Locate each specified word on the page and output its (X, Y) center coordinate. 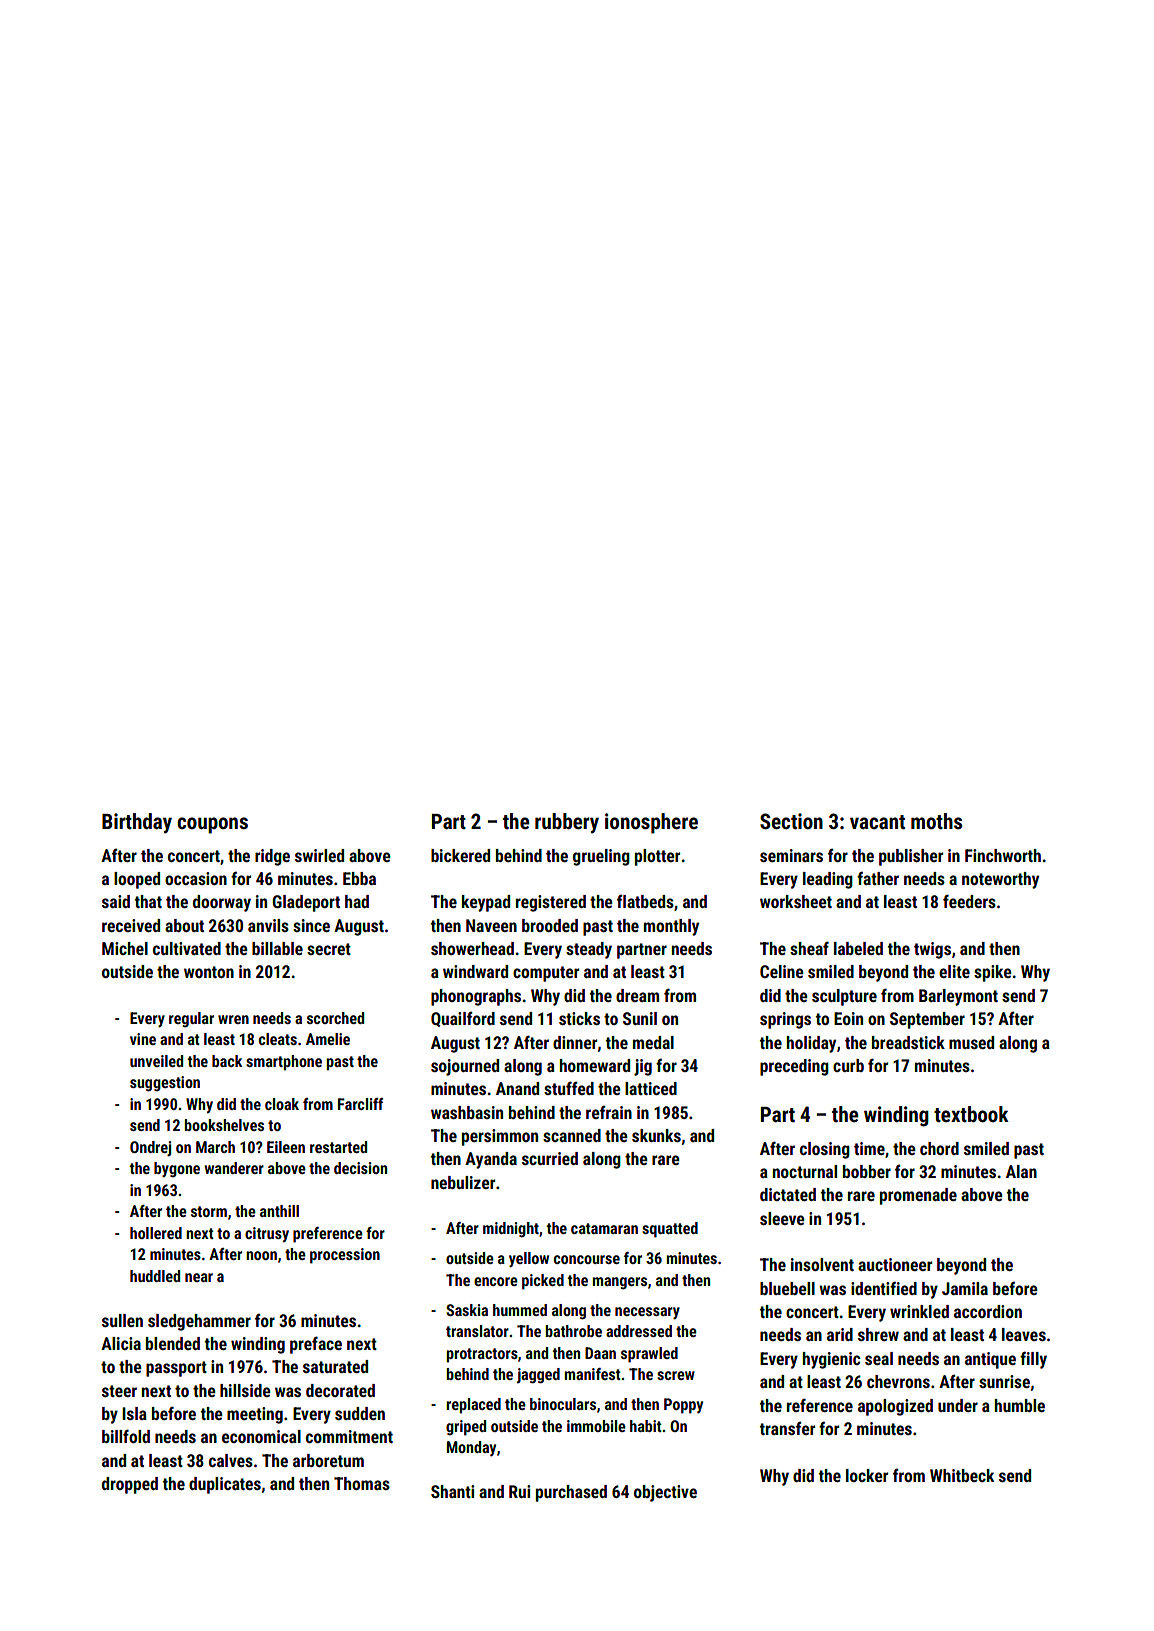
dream (637, 995)
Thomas (362, 1483)
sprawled (649, 1355)
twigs (932, 950)
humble (1019, 1405)
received (131, 925)
